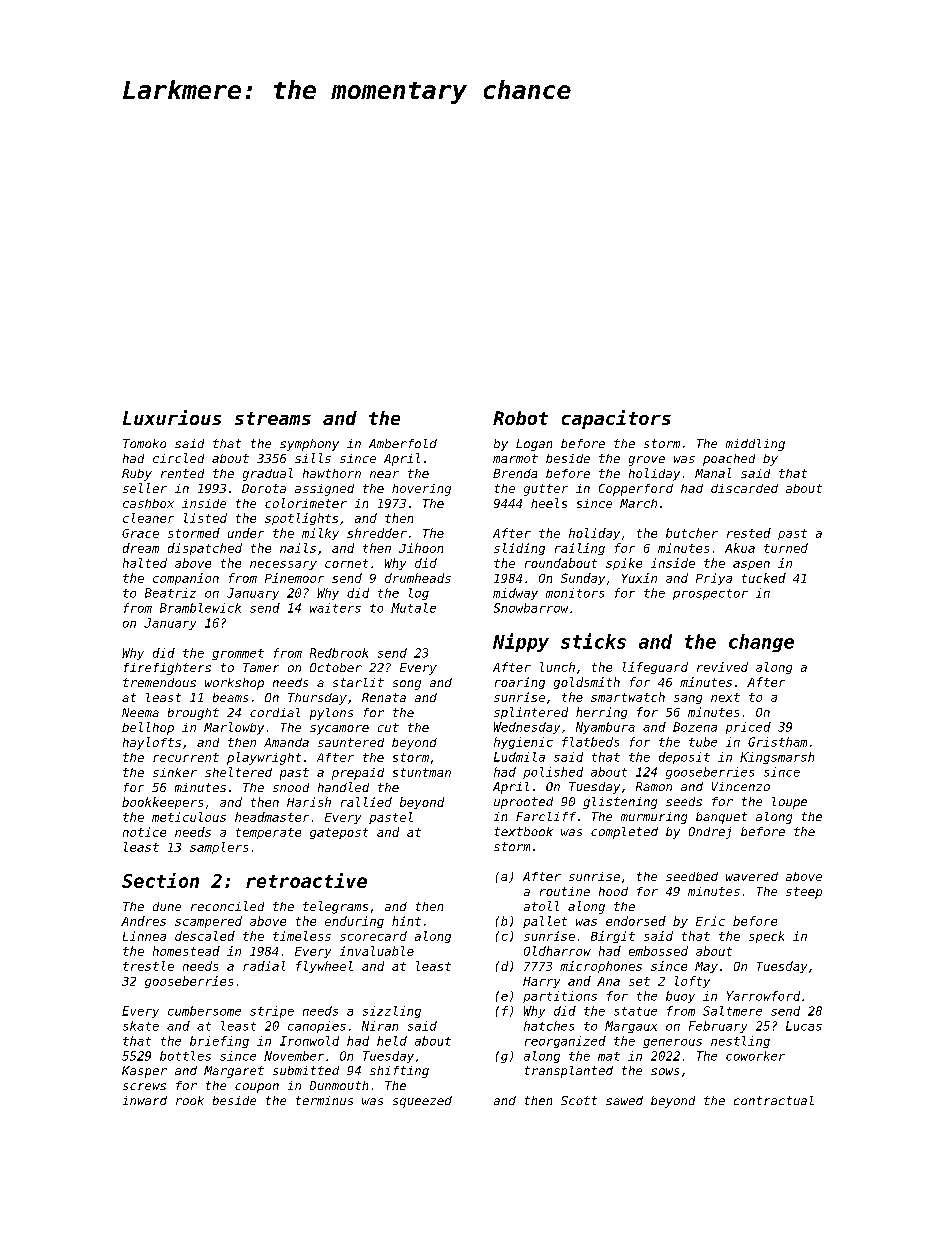 This image has width=952, height=1233. I want to click on near, so click(384, 474).
